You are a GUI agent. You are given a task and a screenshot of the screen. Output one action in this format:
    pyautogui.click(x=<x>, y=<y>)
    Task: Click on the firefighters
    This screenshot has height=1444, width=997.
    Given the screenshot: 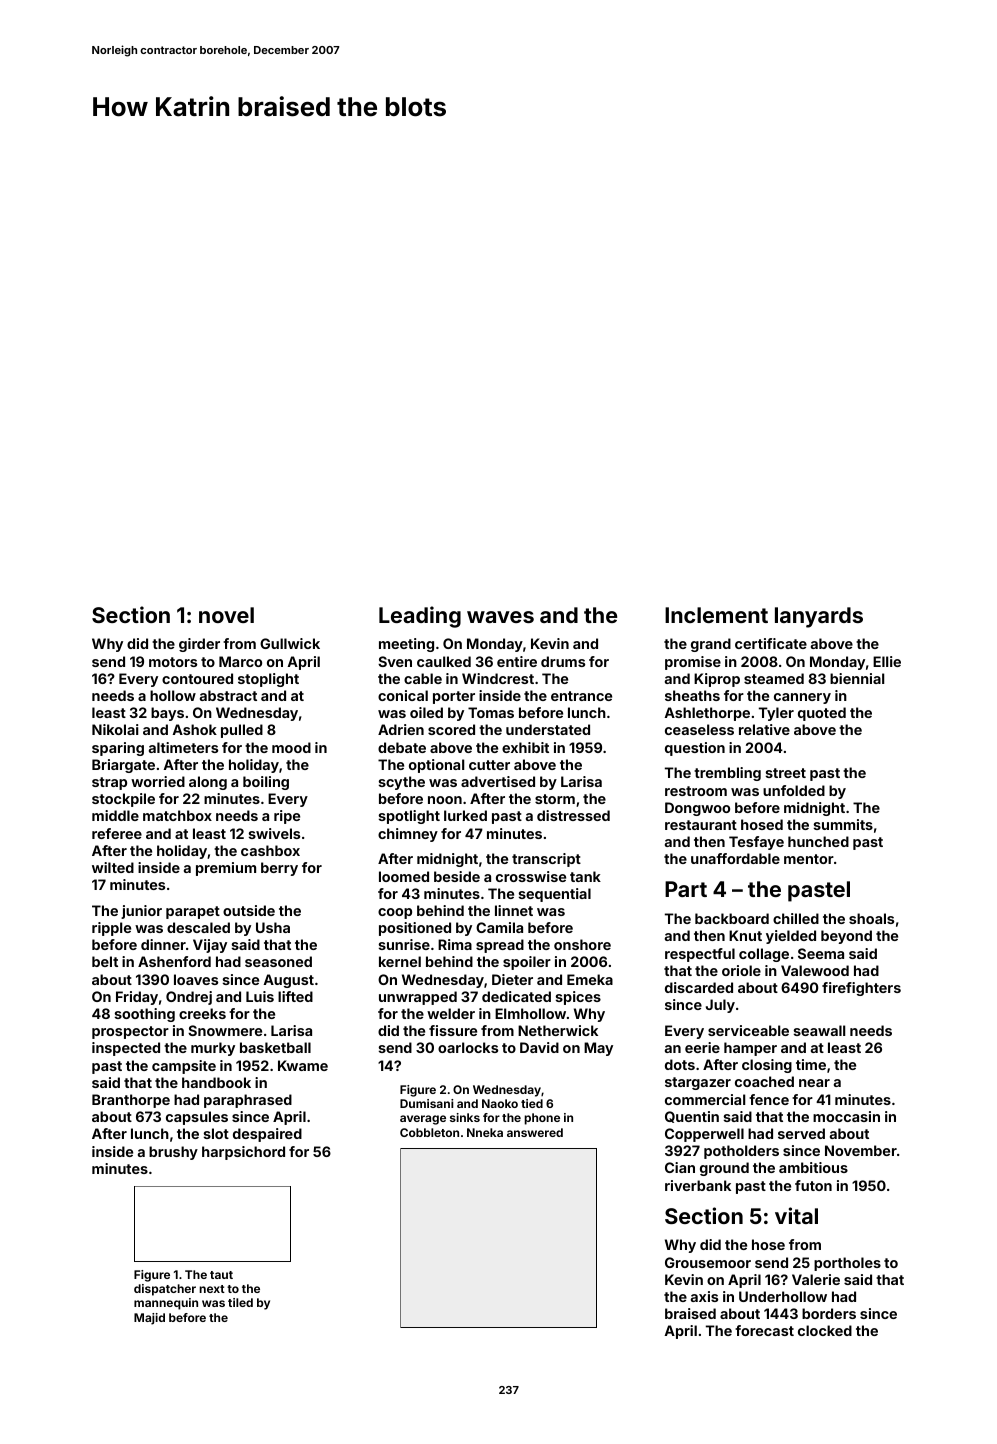 What is the action you would take?
    pyautogui.click(x=861, y=989)
